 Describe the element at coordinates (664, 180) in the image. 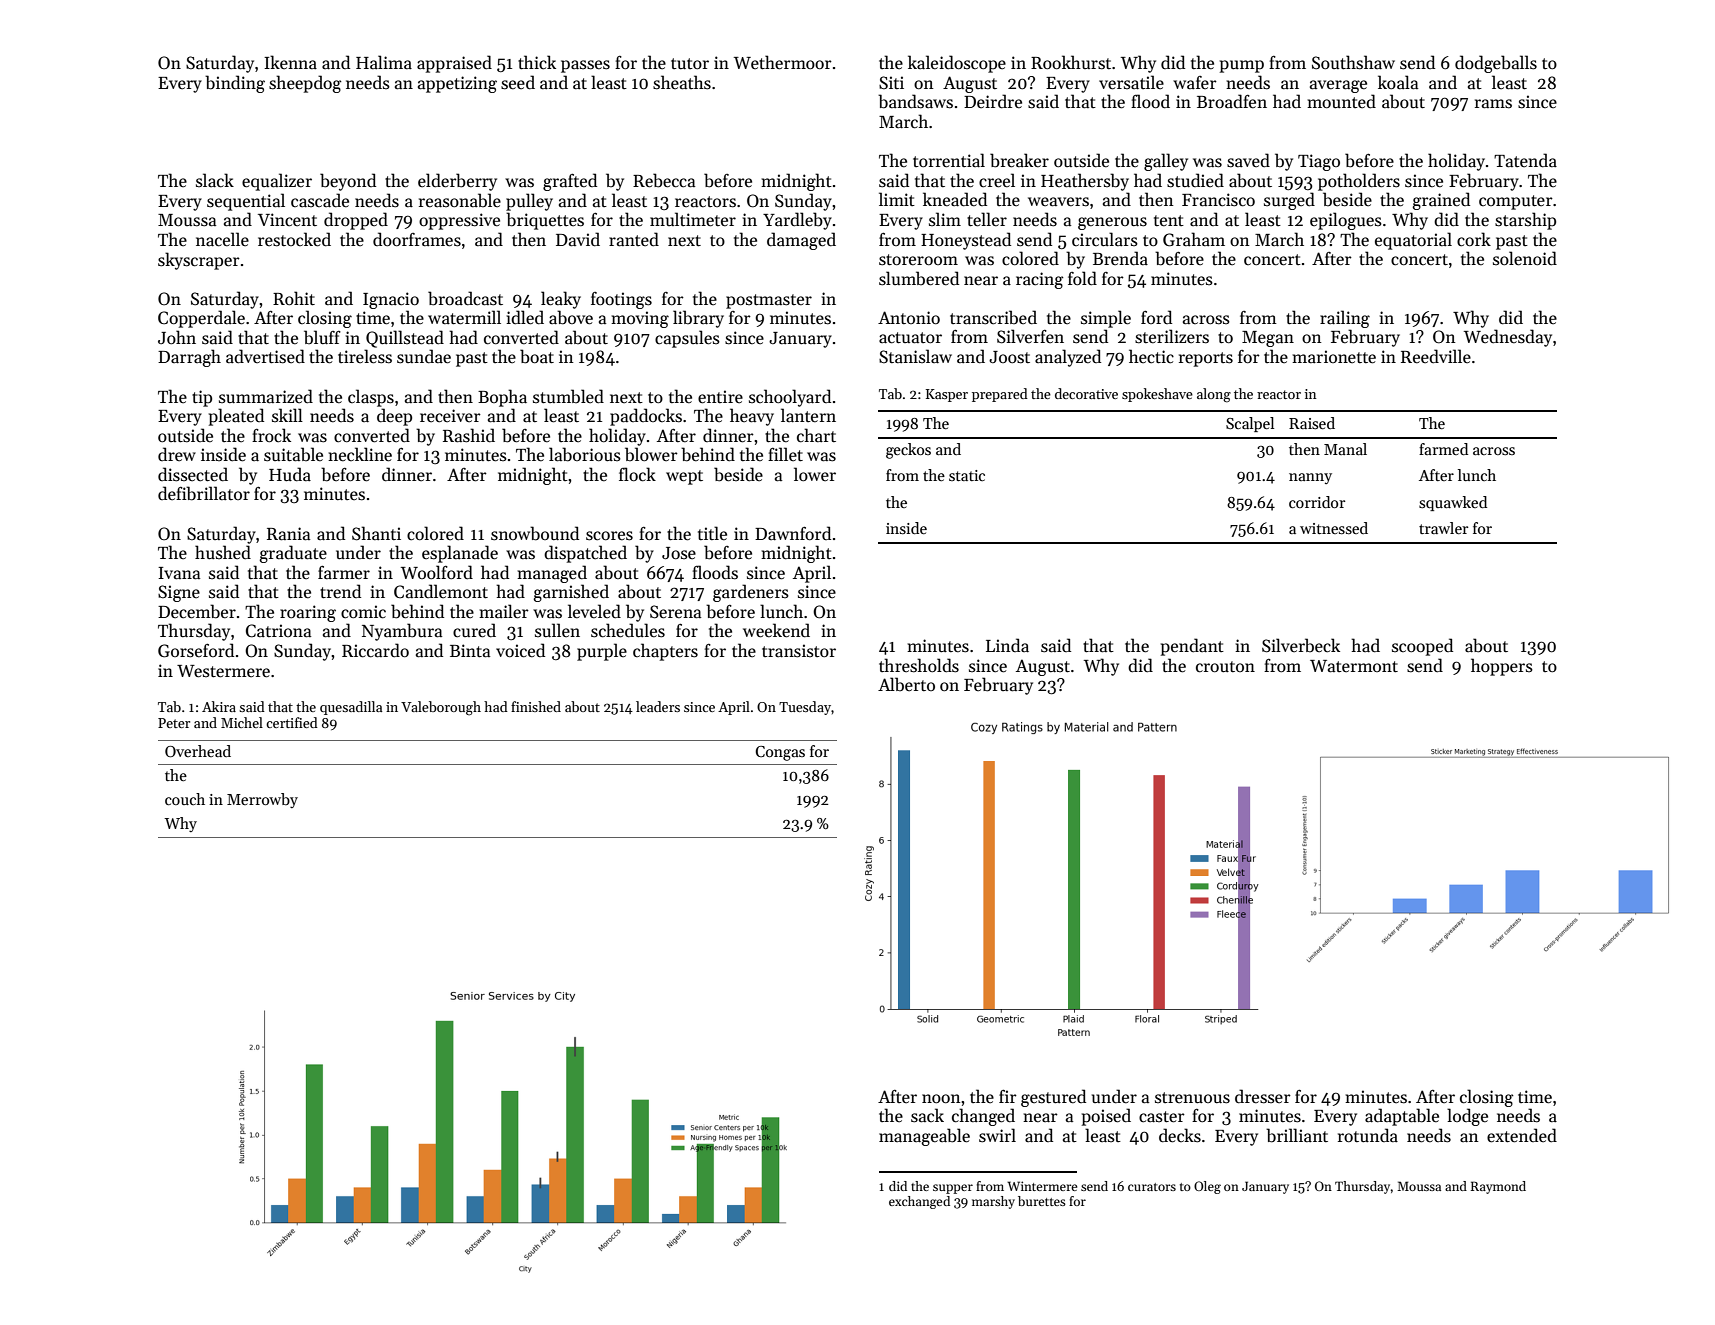

I see `Rebecca` at that location.
